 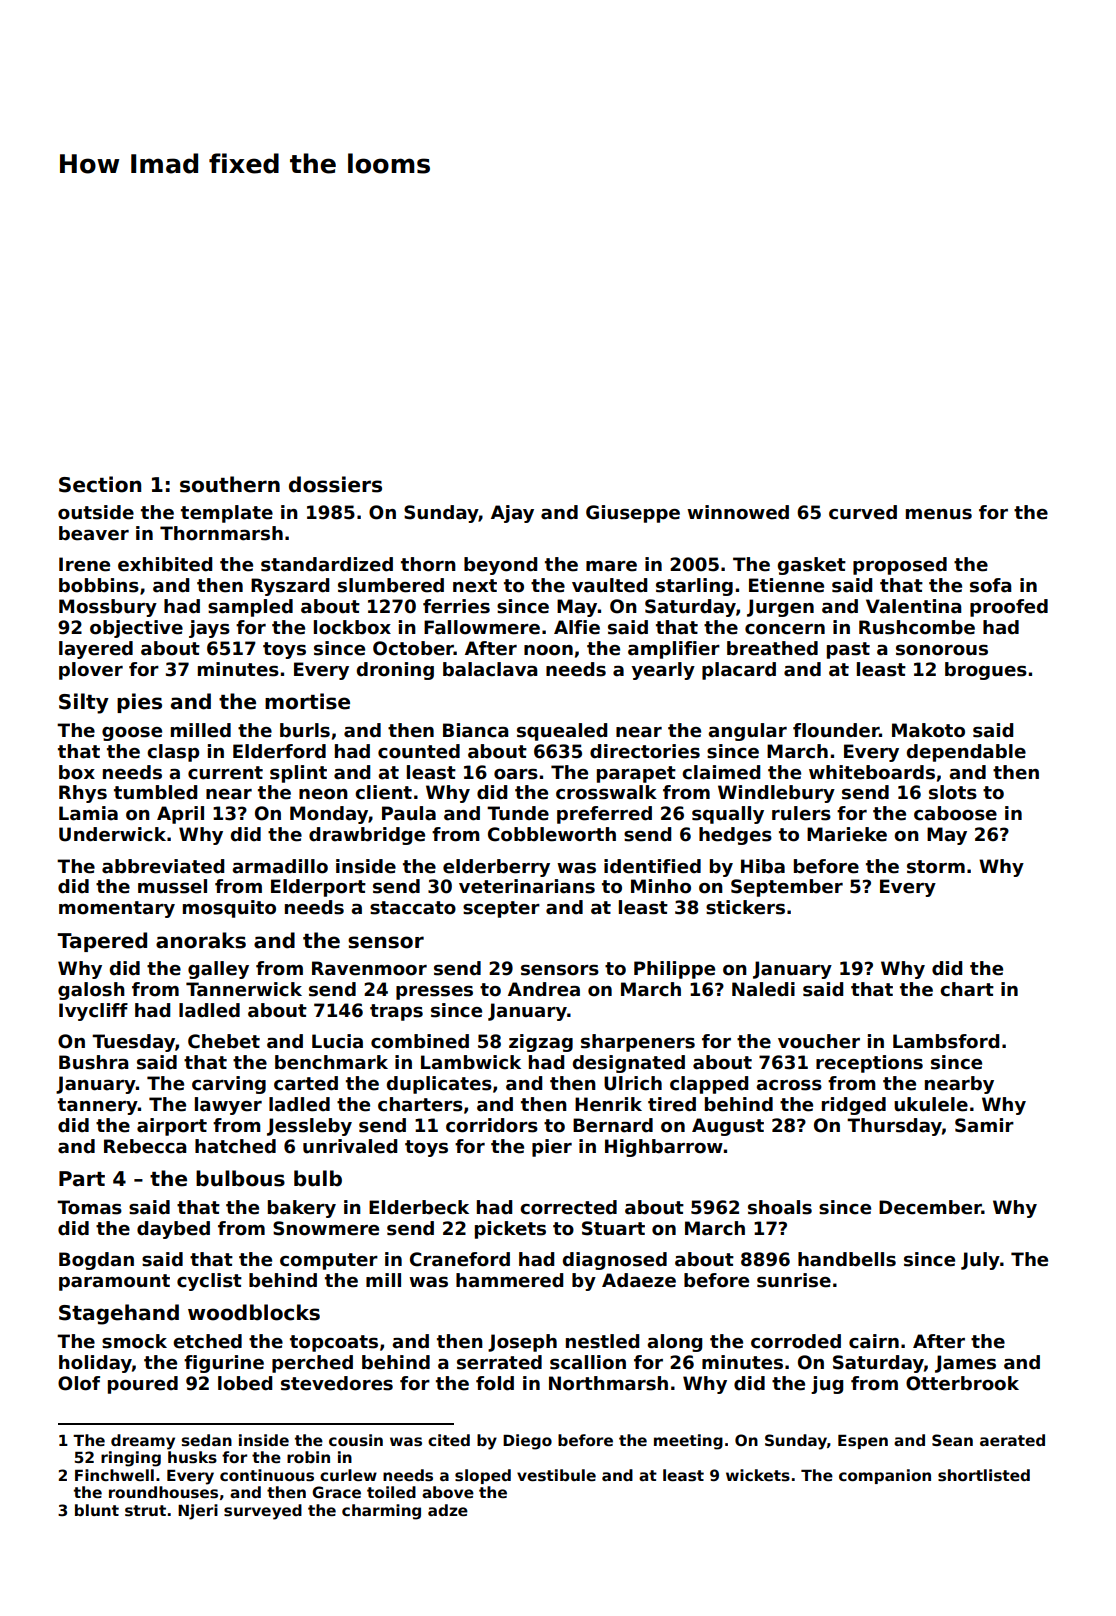 What do you see at coordinates (245, 1383) in the page?
I see `lobed` at bounding box center [245, 1383].
